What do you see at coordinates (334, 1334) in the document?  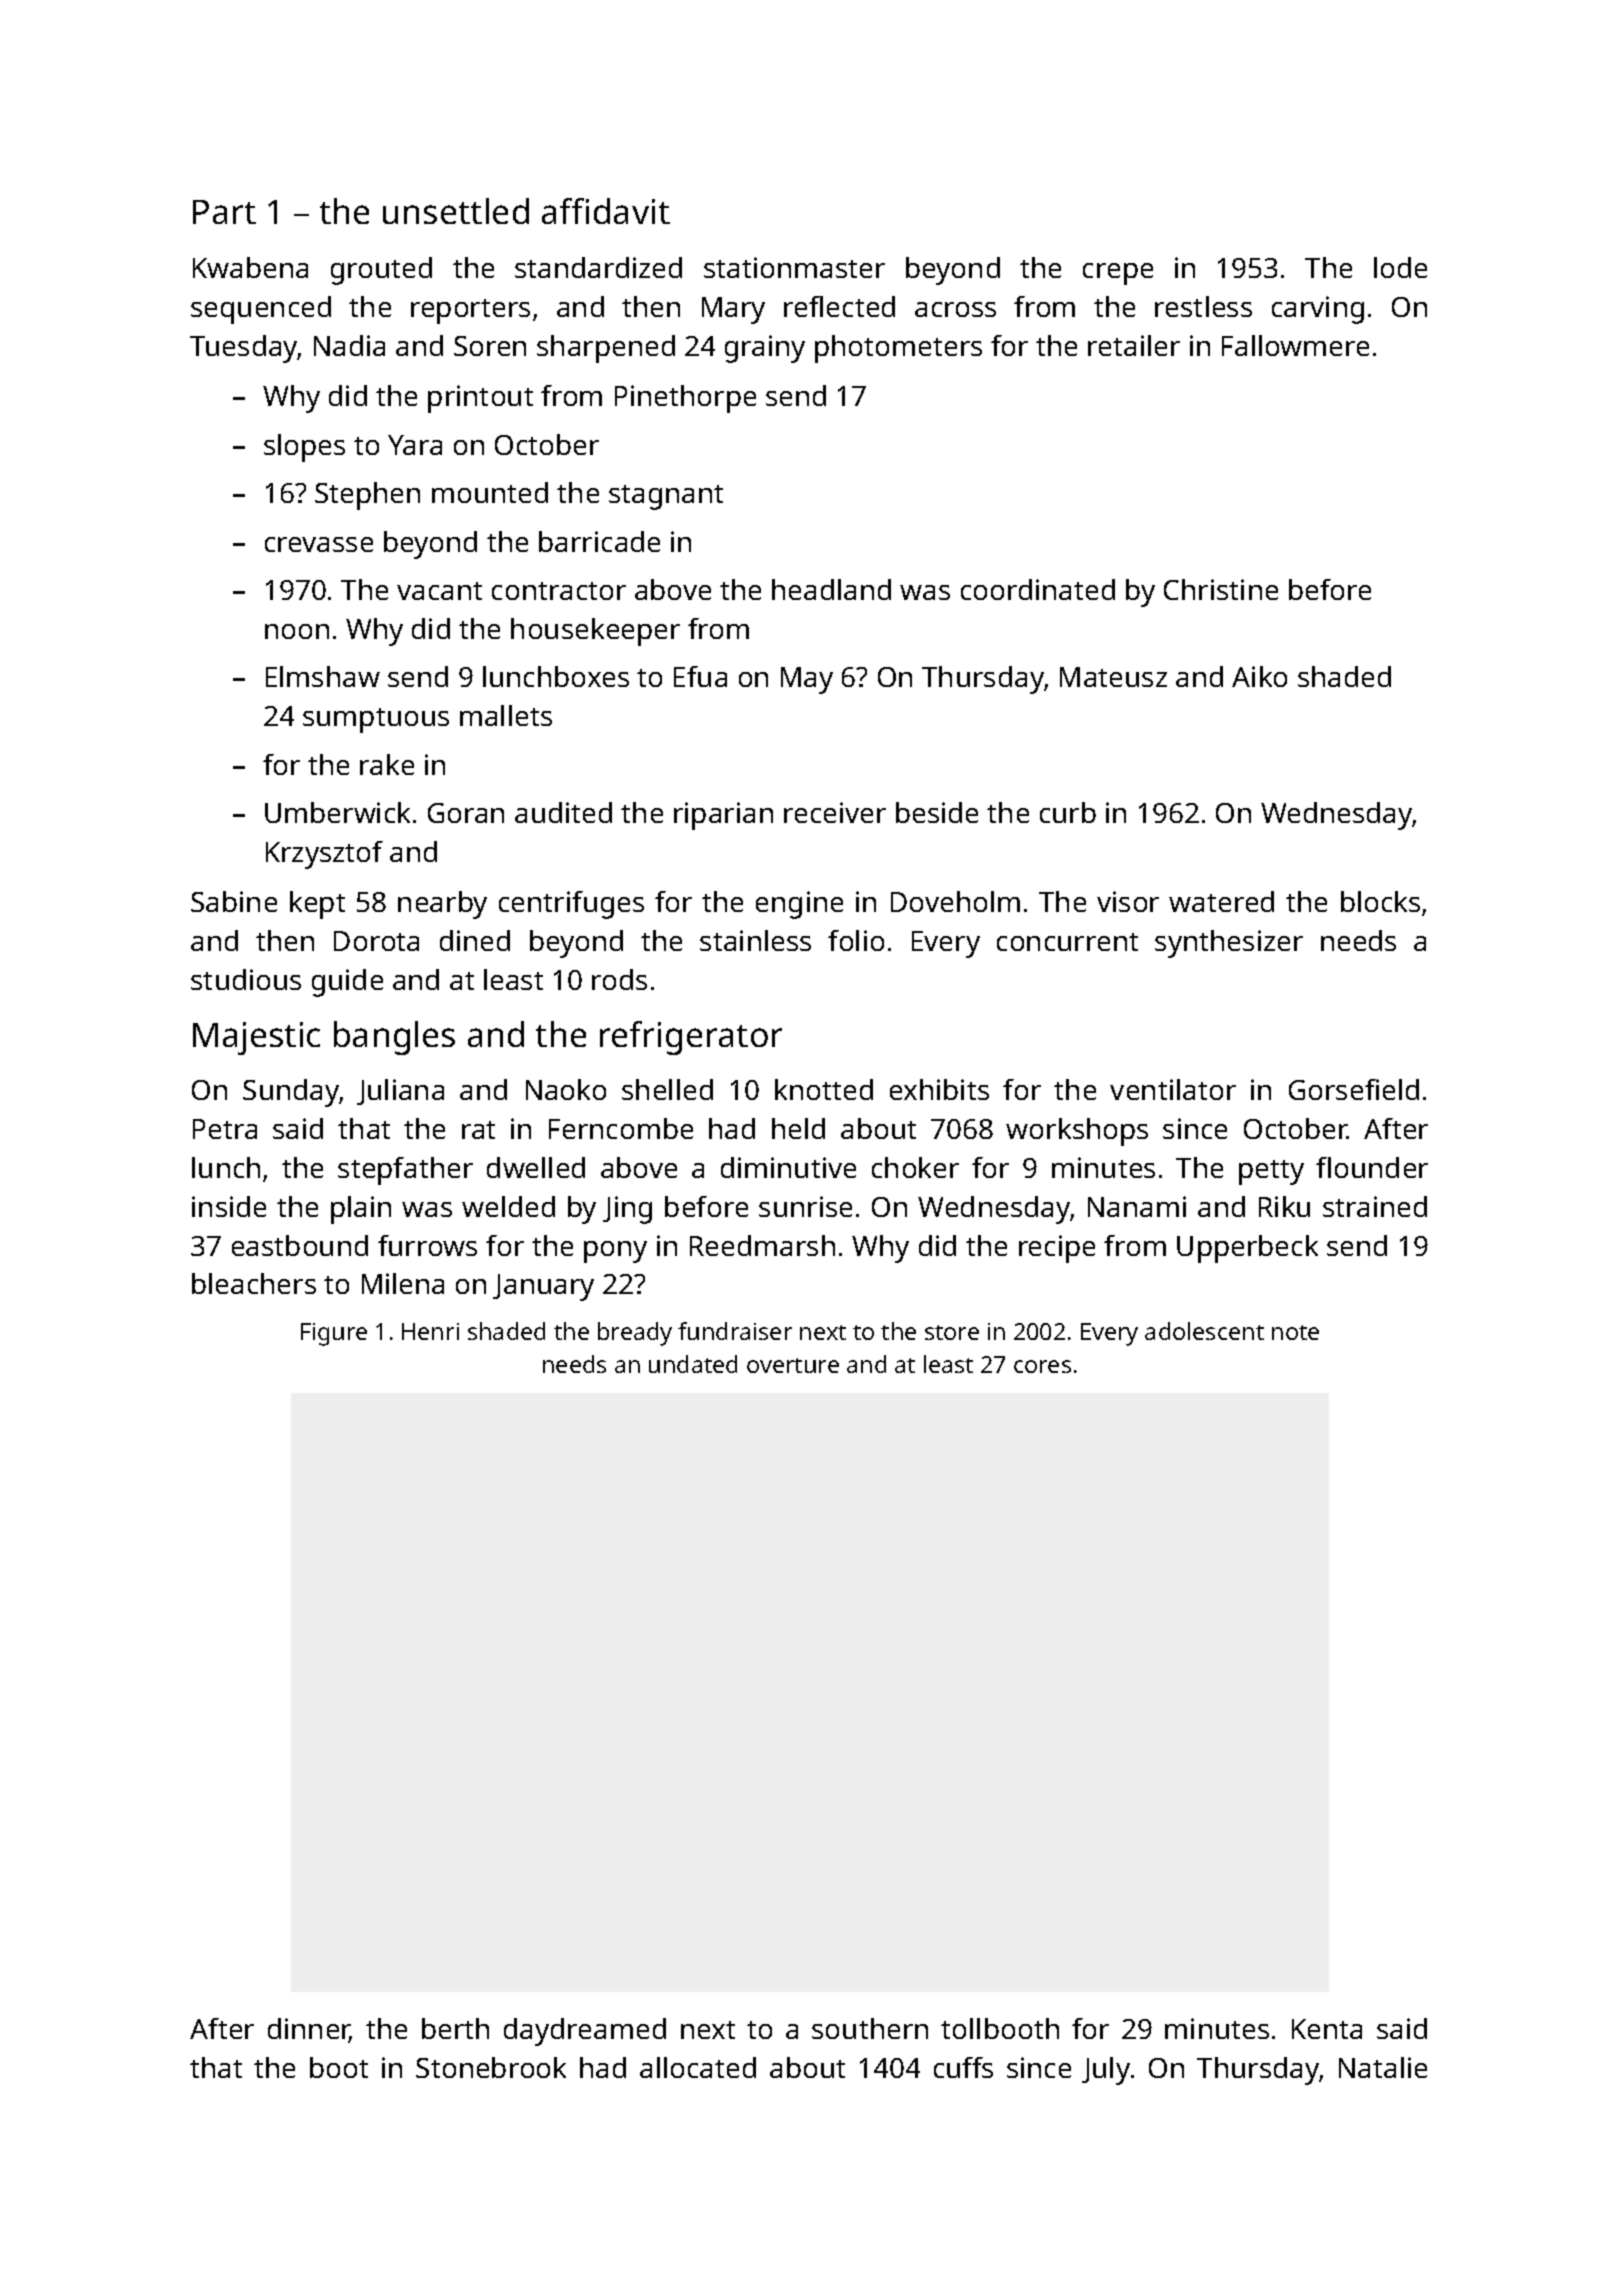 I see `Figure` at bounding box center [334, 1334].
